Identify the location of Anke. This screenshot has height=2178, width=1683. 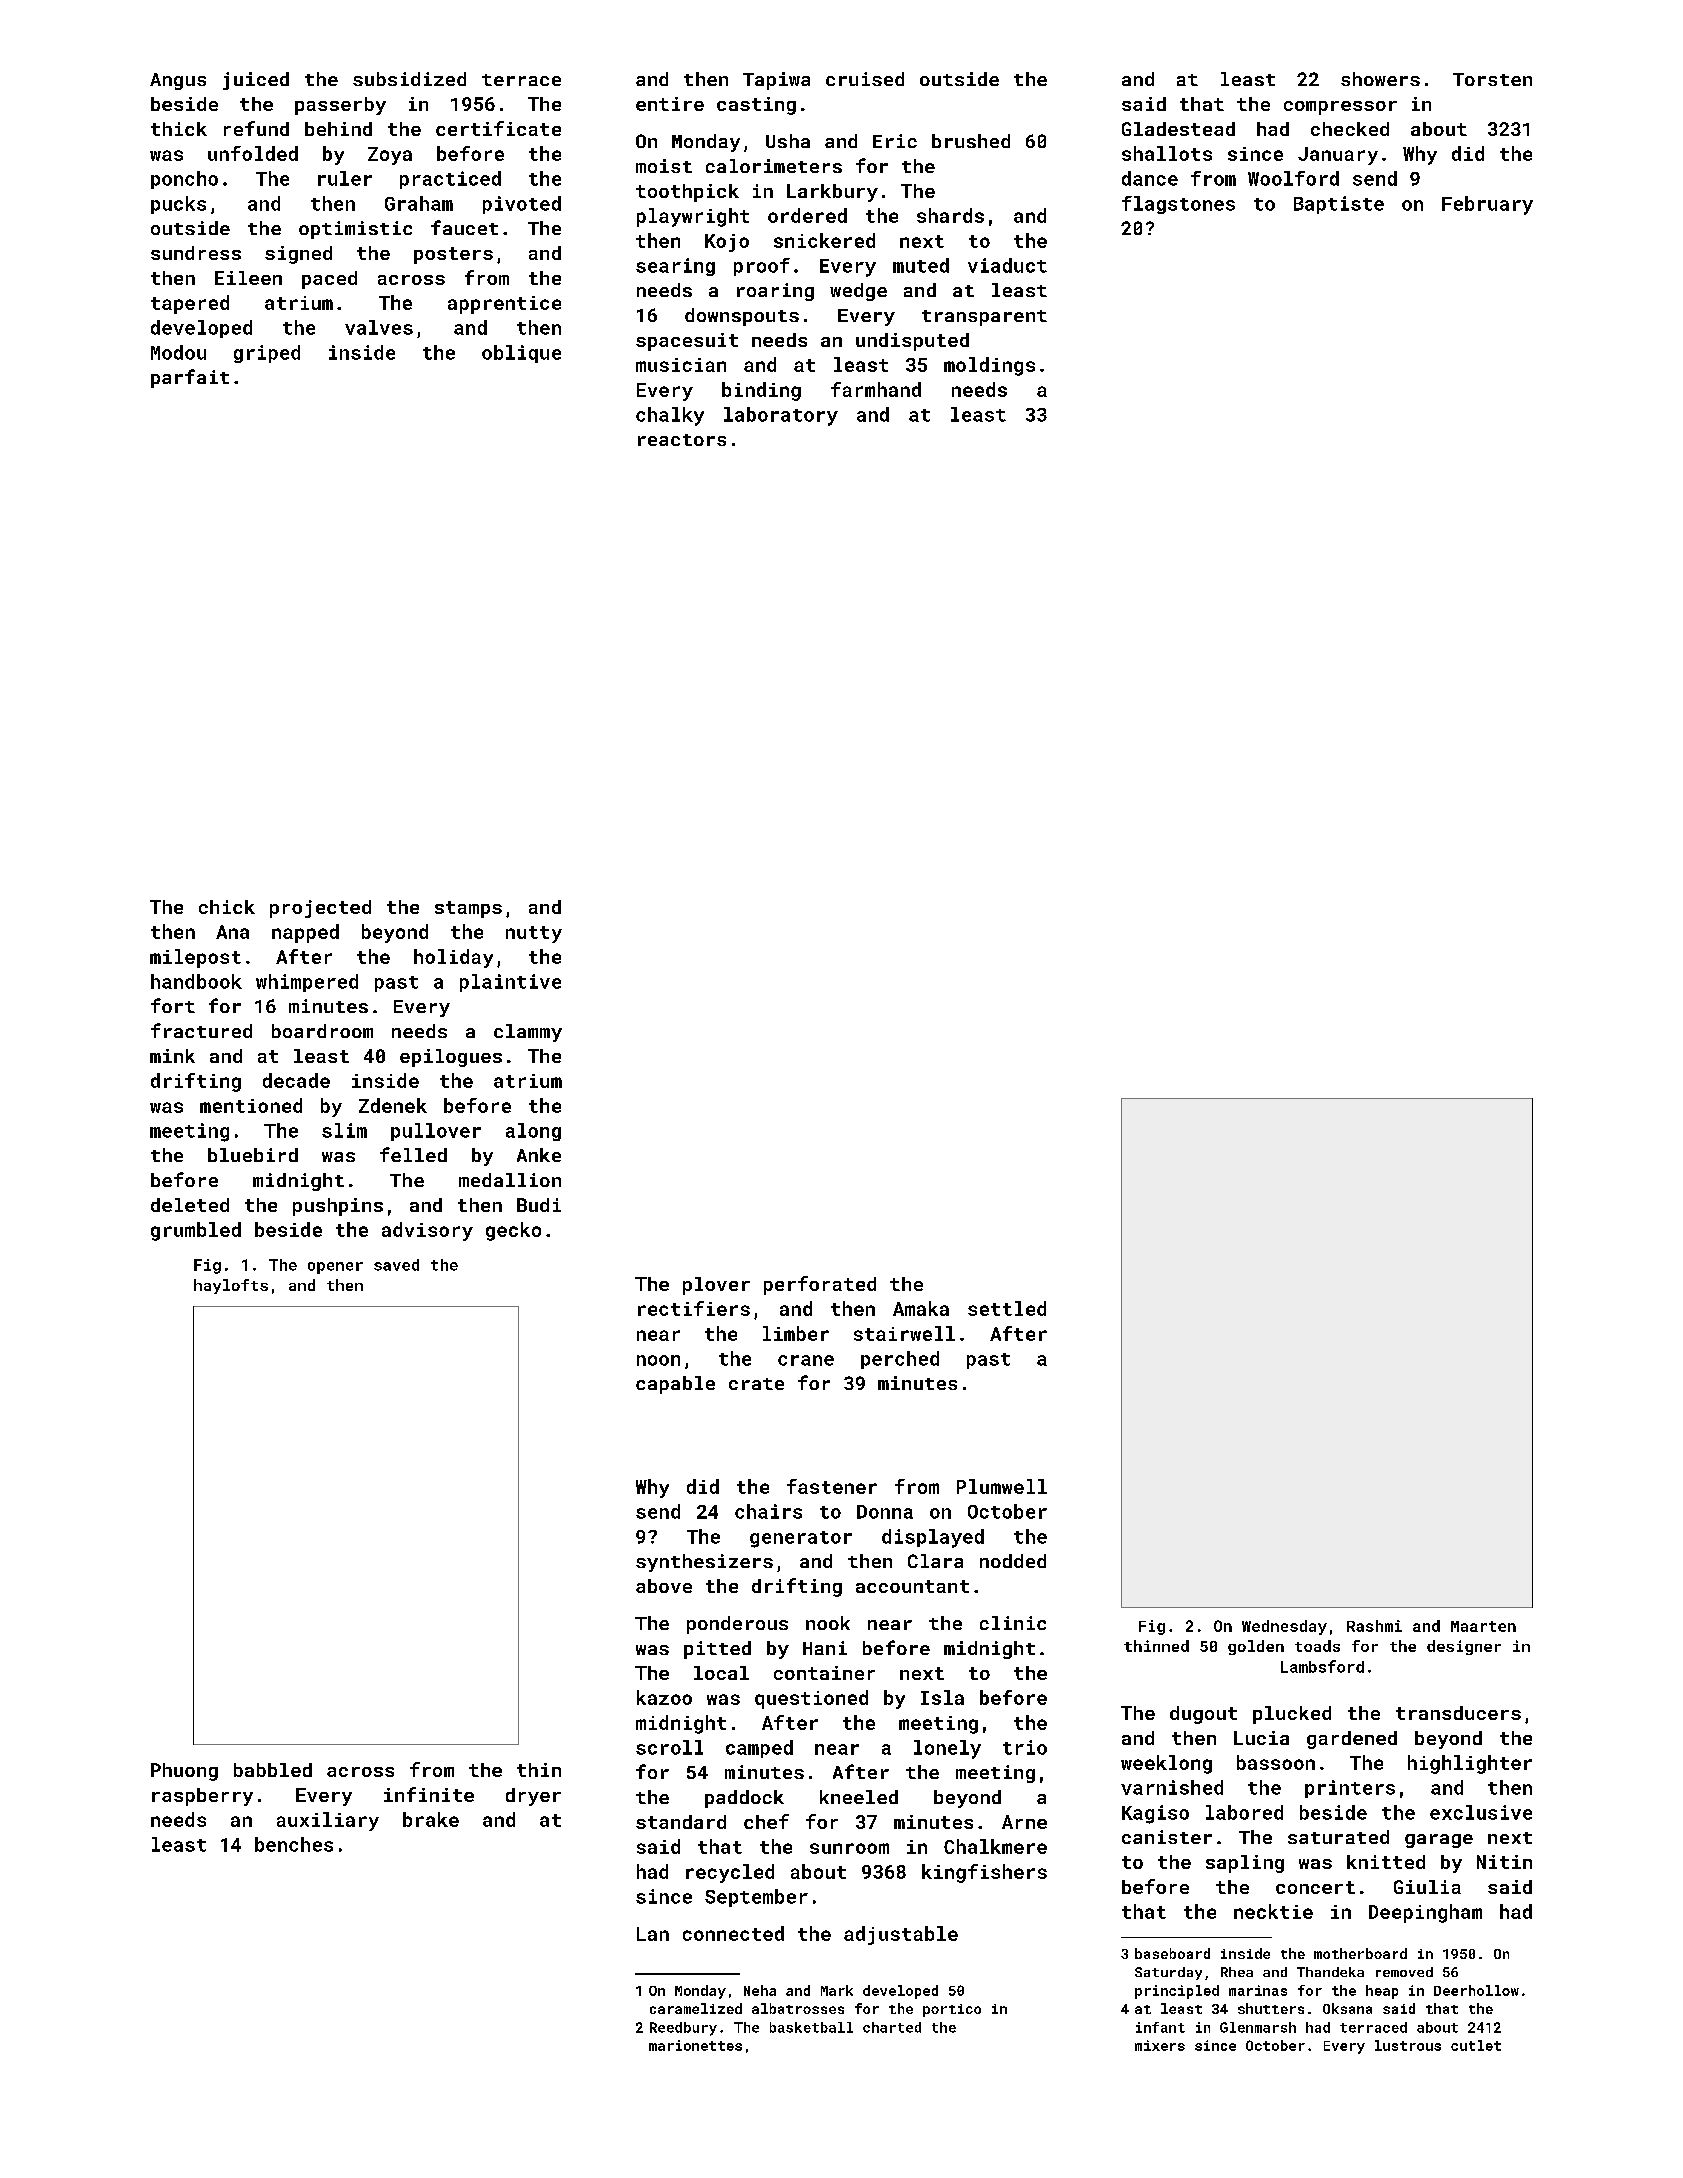
(539, 1155).
